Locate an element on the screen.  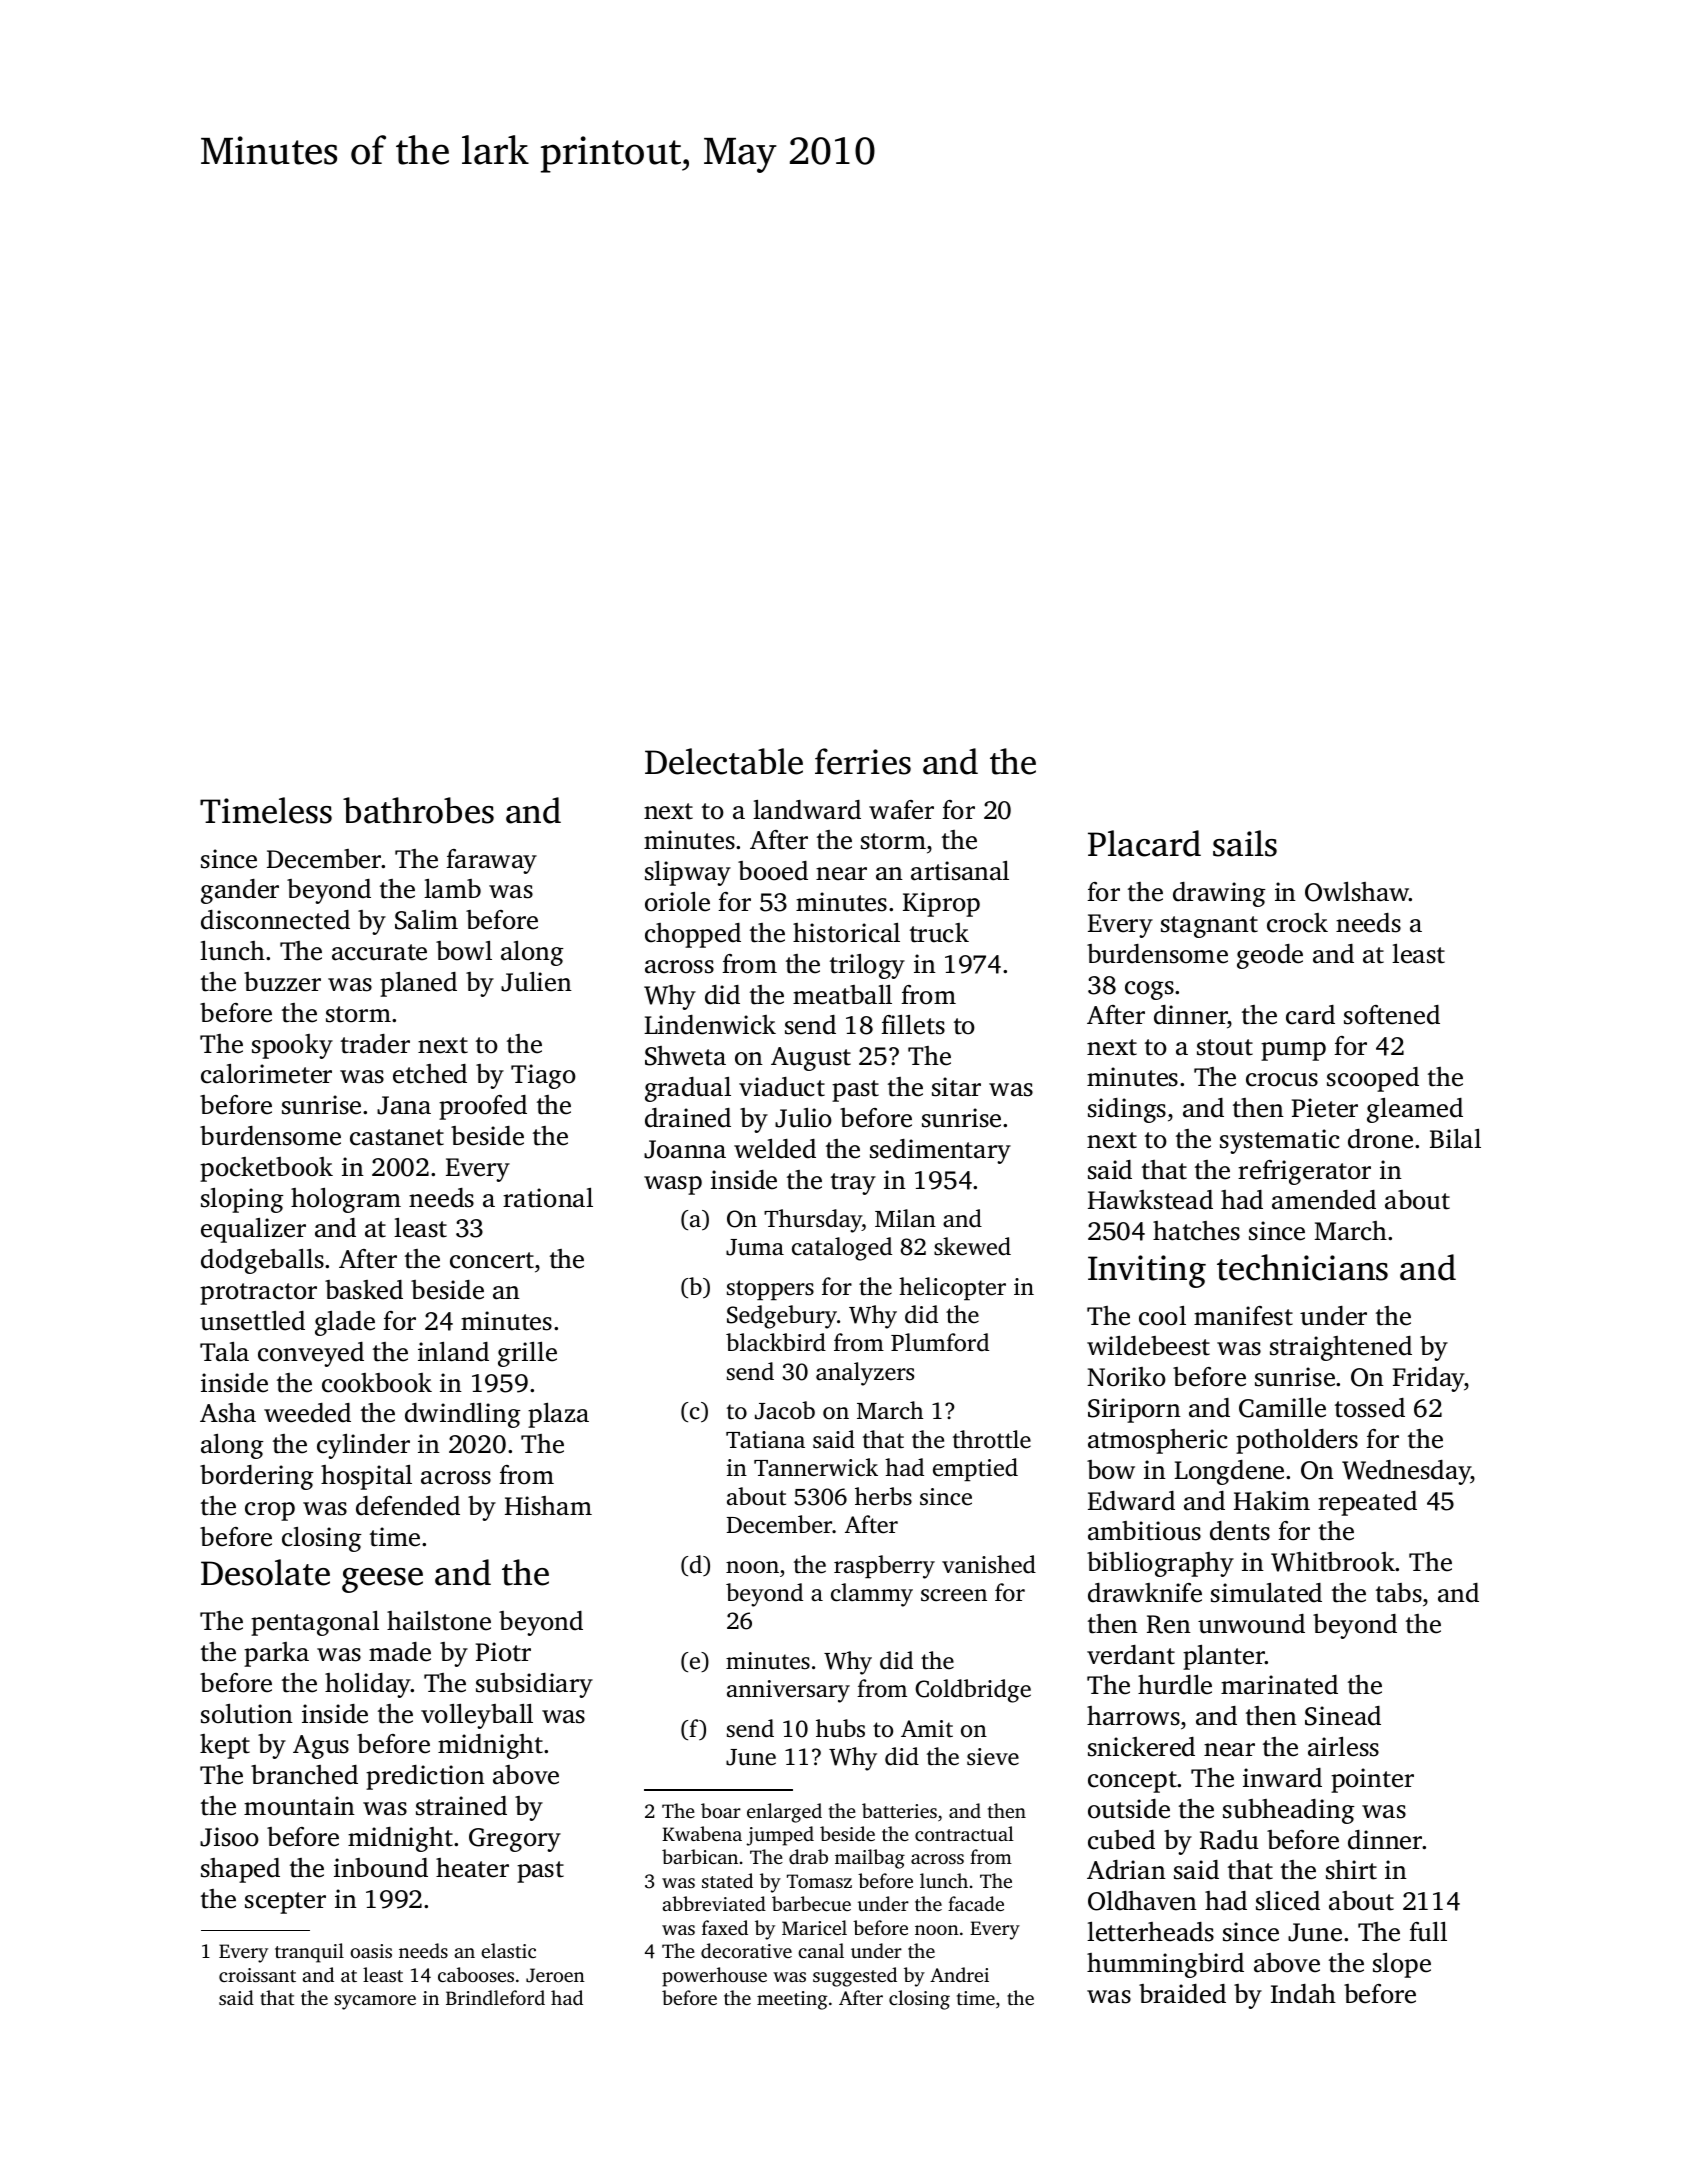
concert is located at coordinates (492, 1260).
